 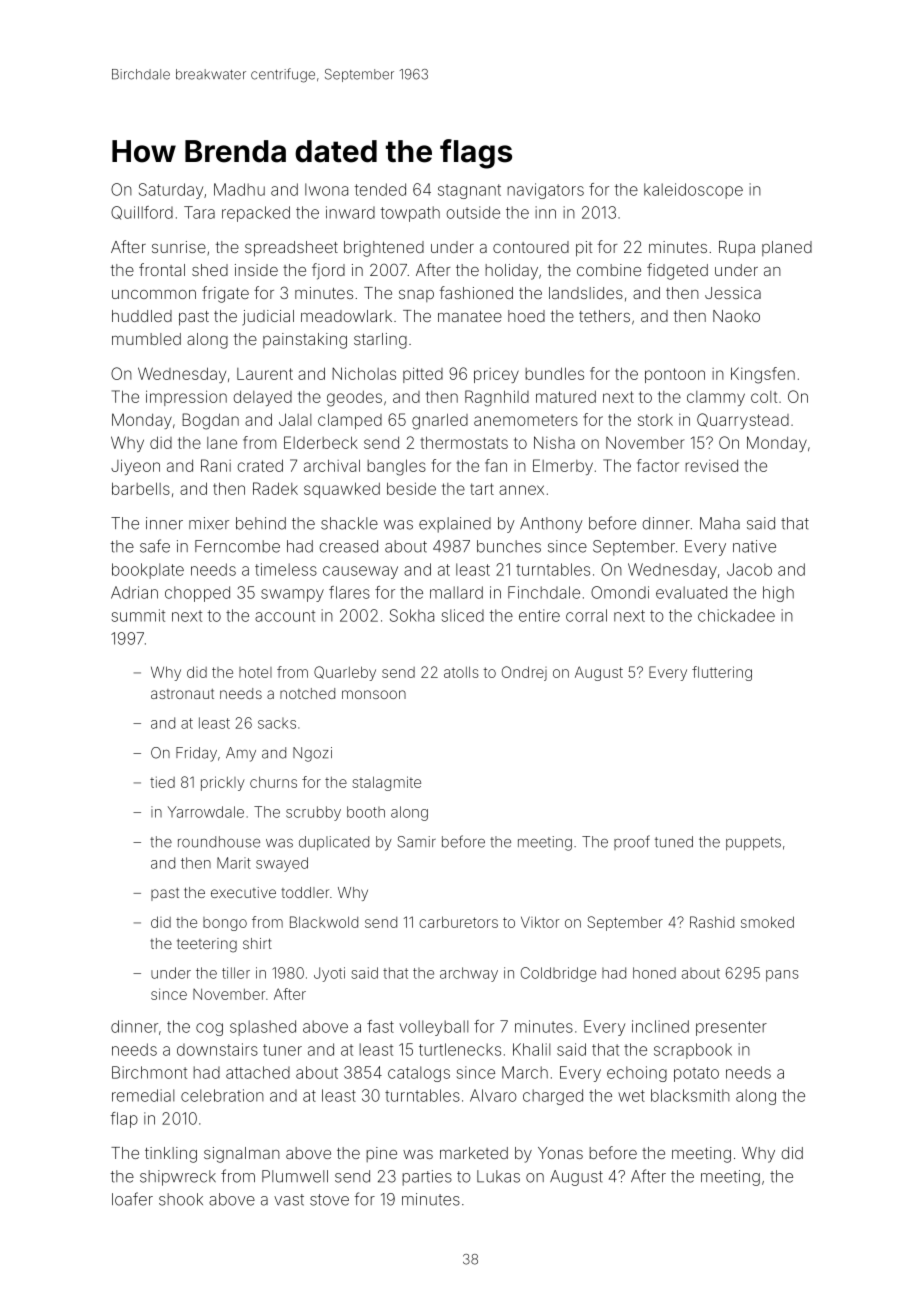 What do you see at coordinates (417, 842) in the screenshot?
I see `Samir` at bounding box center [417, 842].
